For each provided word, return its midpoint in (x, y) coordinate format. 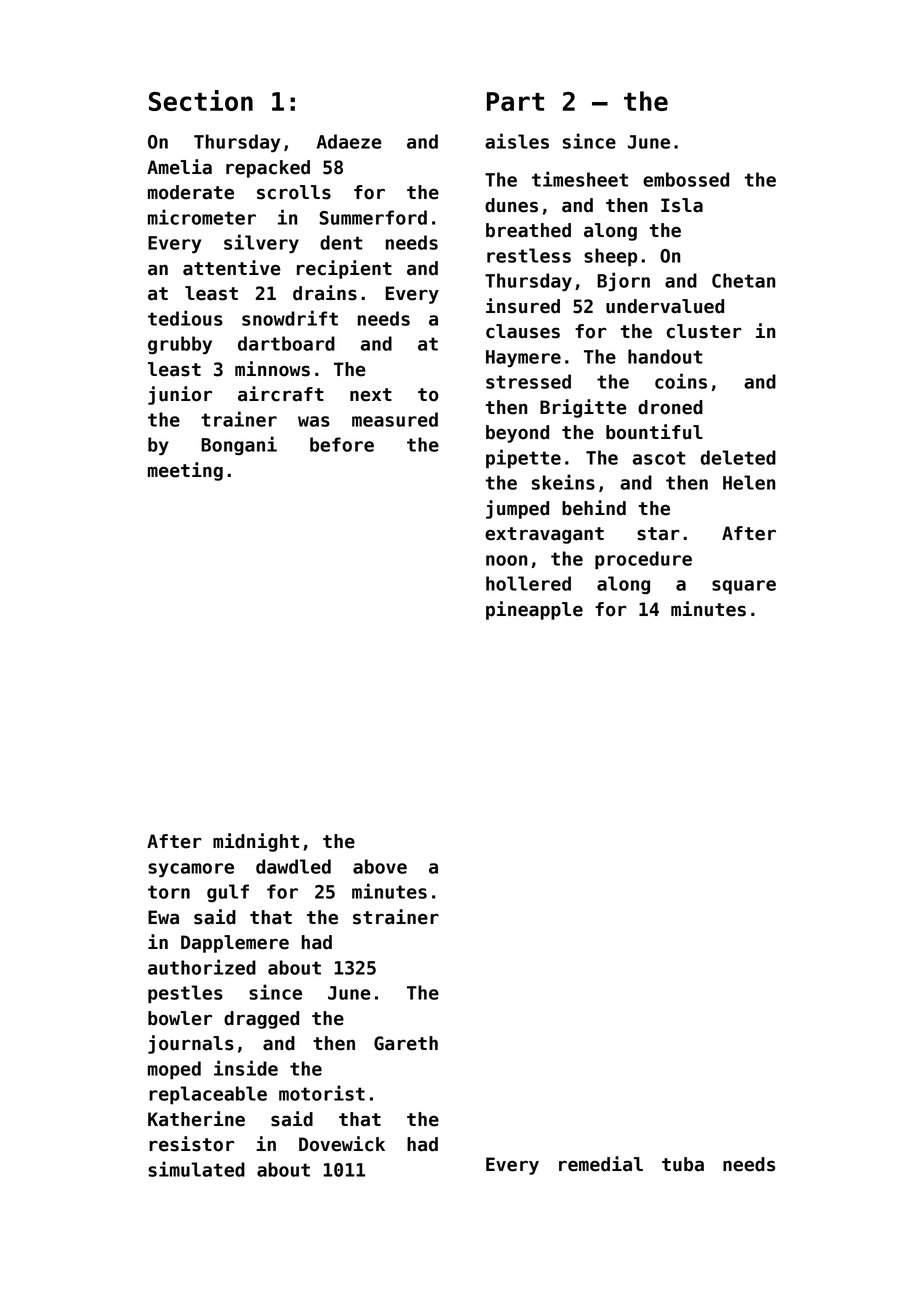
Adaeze (349, 141)
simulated (196, 1169)
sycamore (191, 870)
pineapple (534, 610)
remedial (601, 1164)
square (744, 587)
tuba (683, 1164)
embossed (686, 179)
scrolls (294, 192)
